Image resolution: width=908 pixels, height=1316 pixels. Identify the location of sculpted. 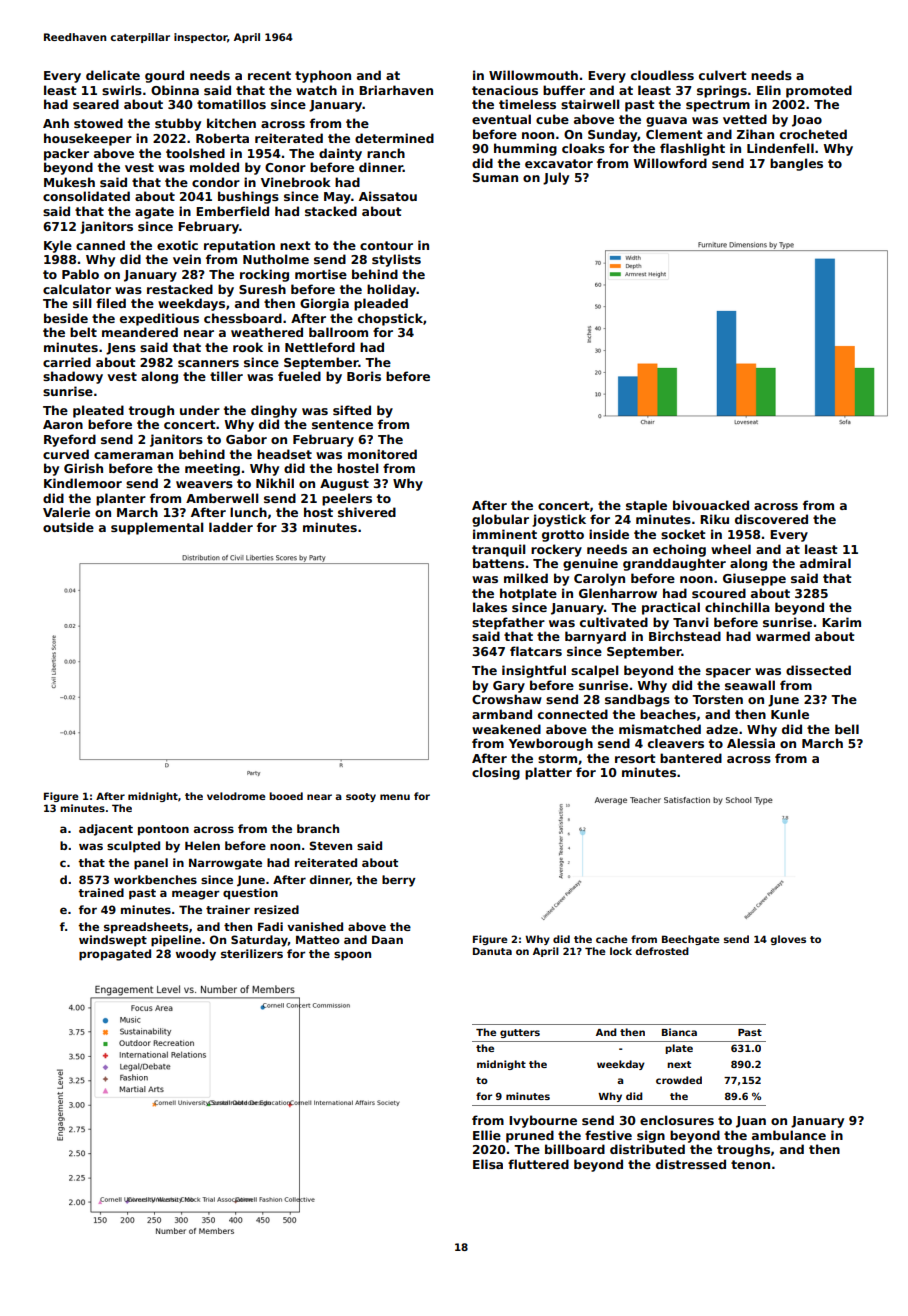
(133, 847).
